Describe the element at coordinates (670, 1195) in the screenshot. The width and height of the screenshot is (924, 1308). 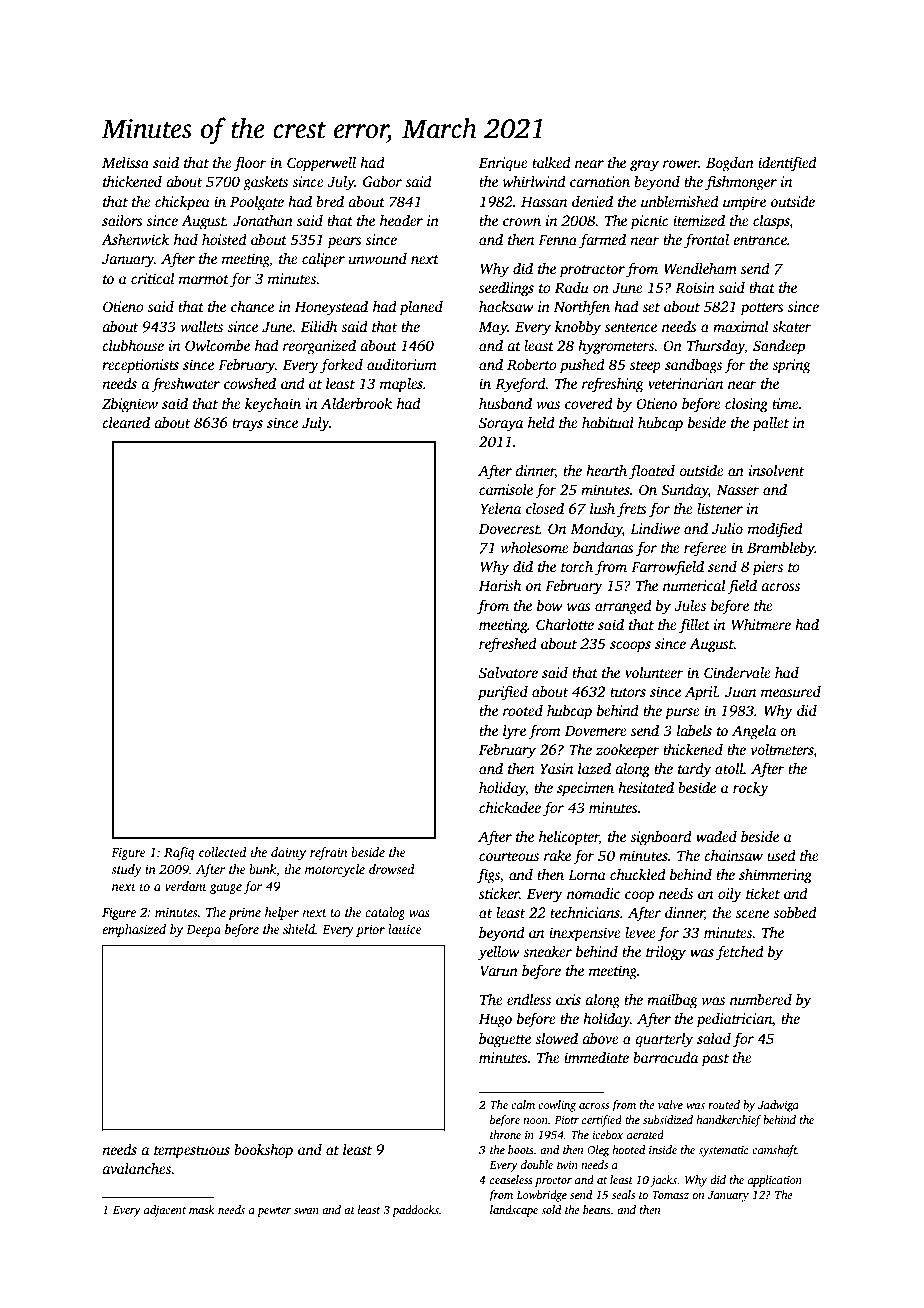
I see `Tomasz` at that location.
